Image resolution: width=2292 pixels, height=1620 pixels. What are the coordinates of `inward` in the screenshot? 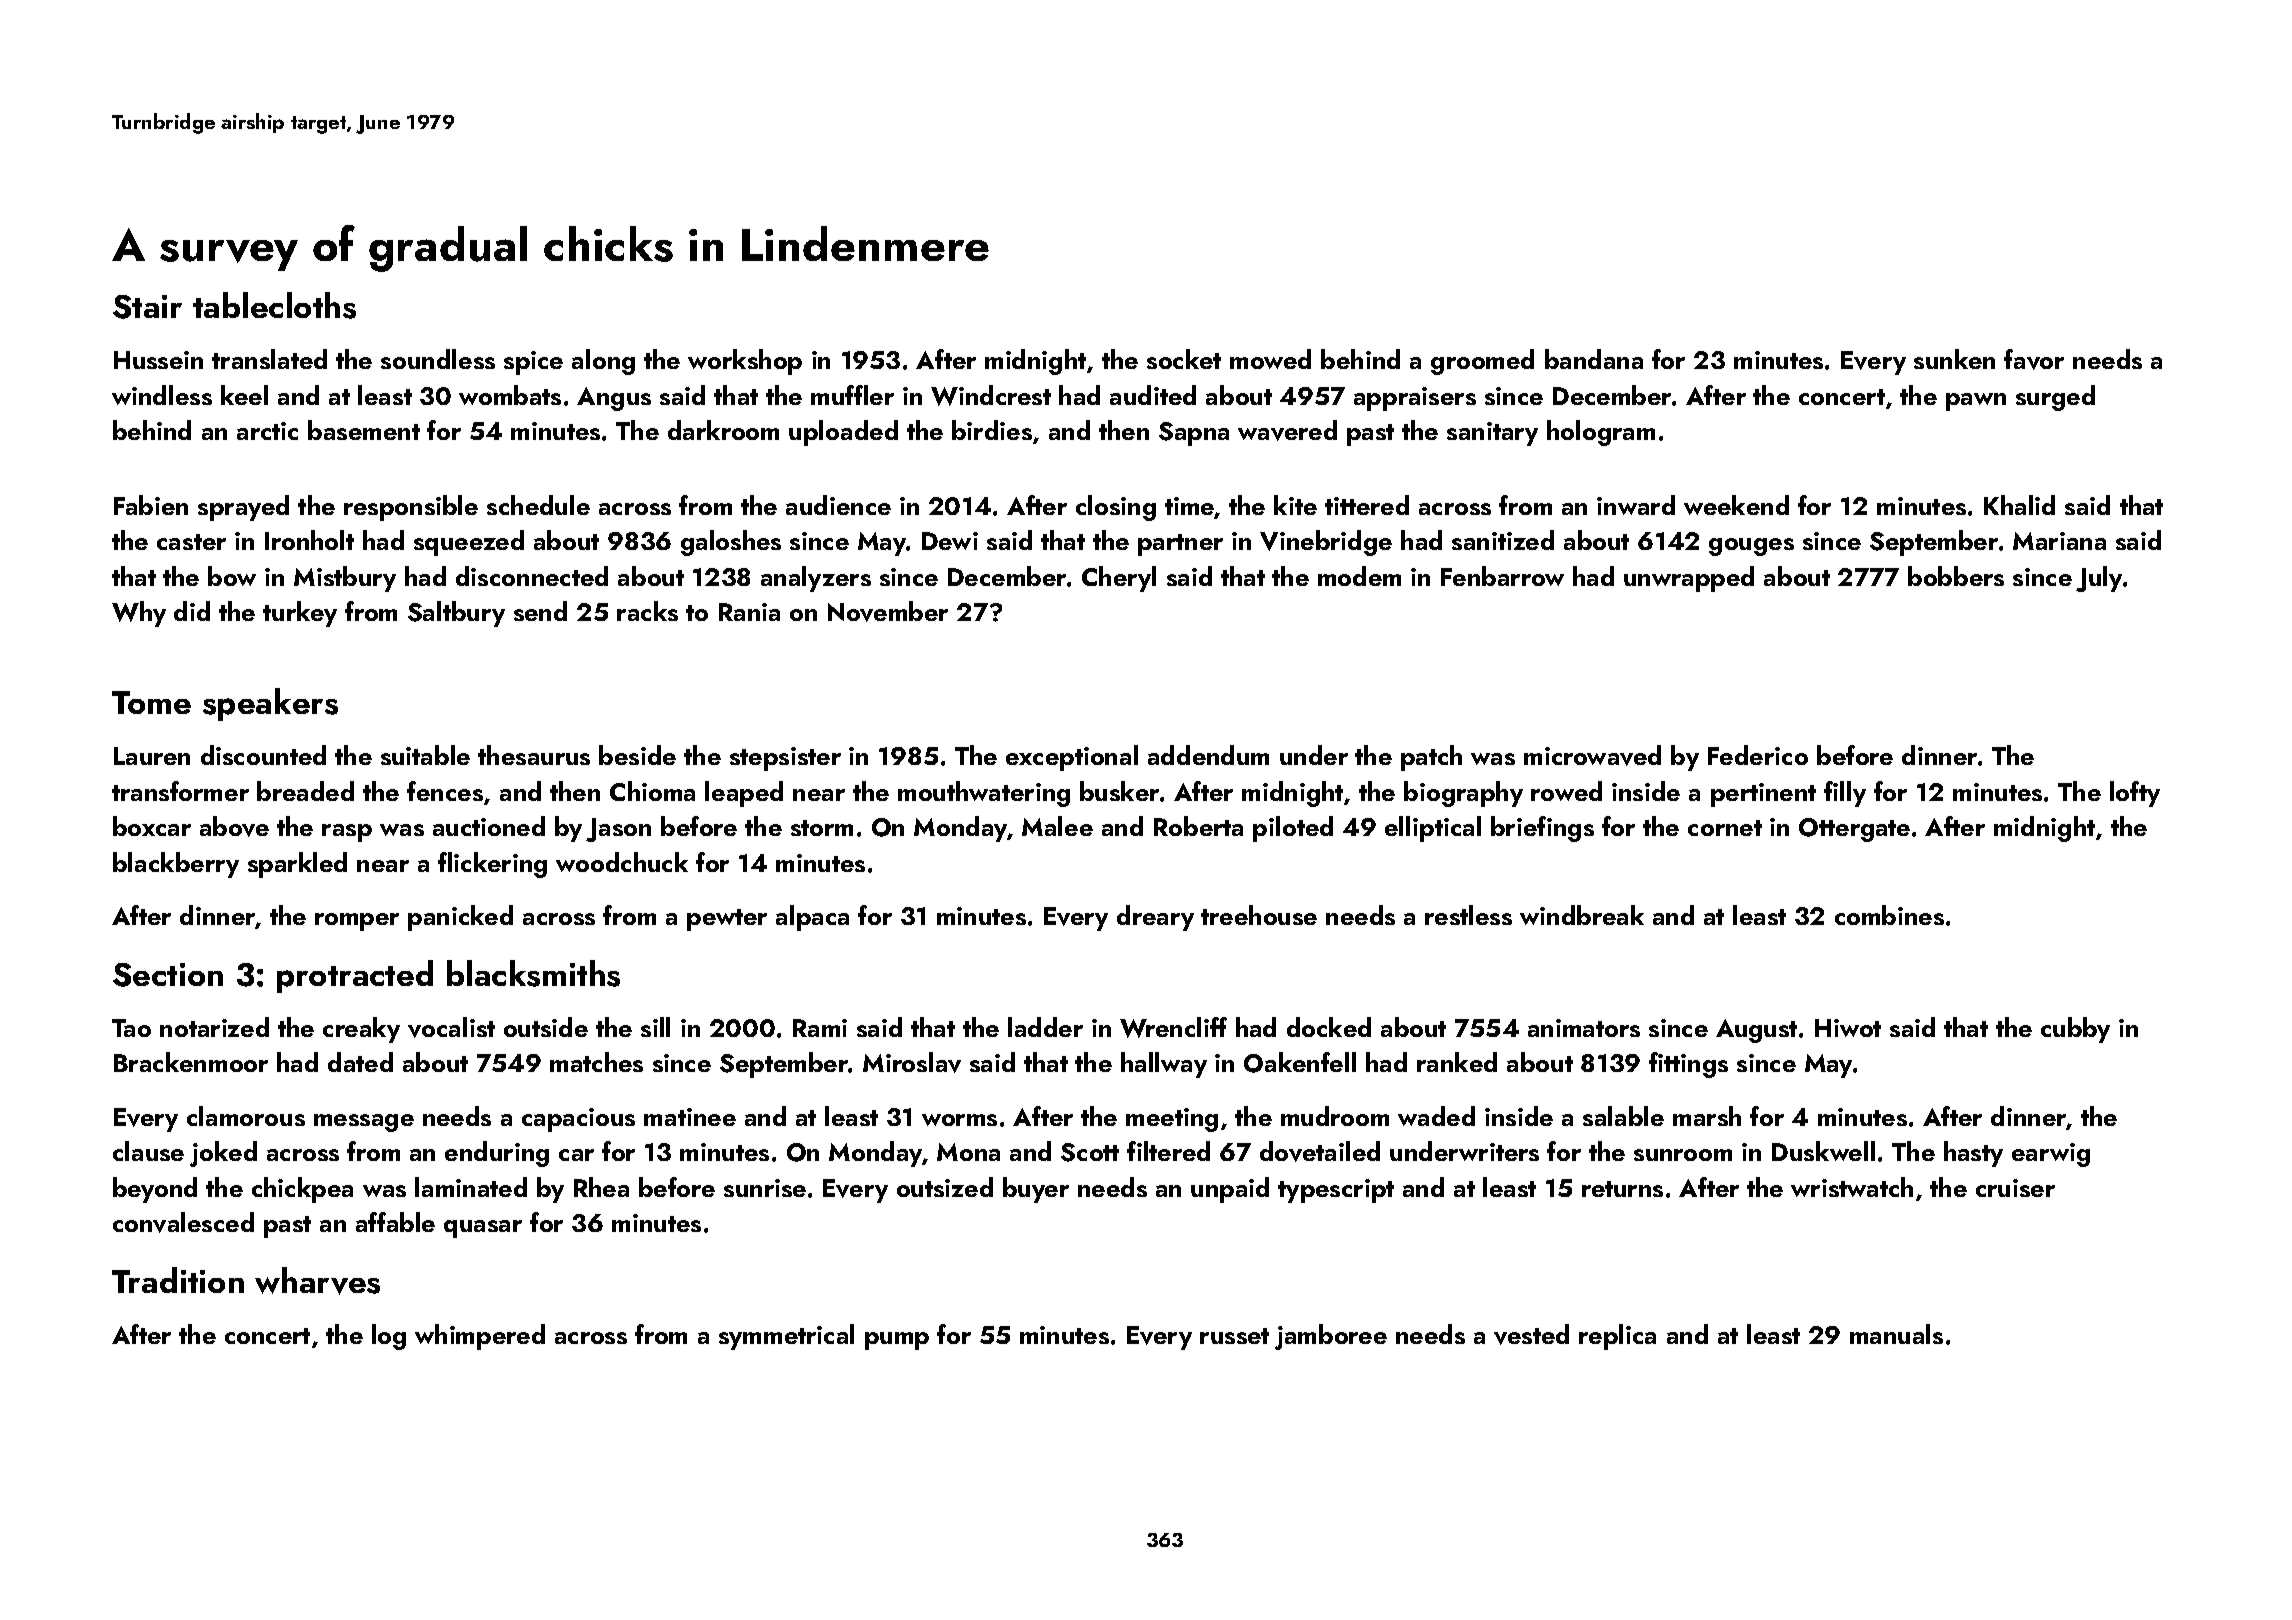 It's located at (1636, 505).
